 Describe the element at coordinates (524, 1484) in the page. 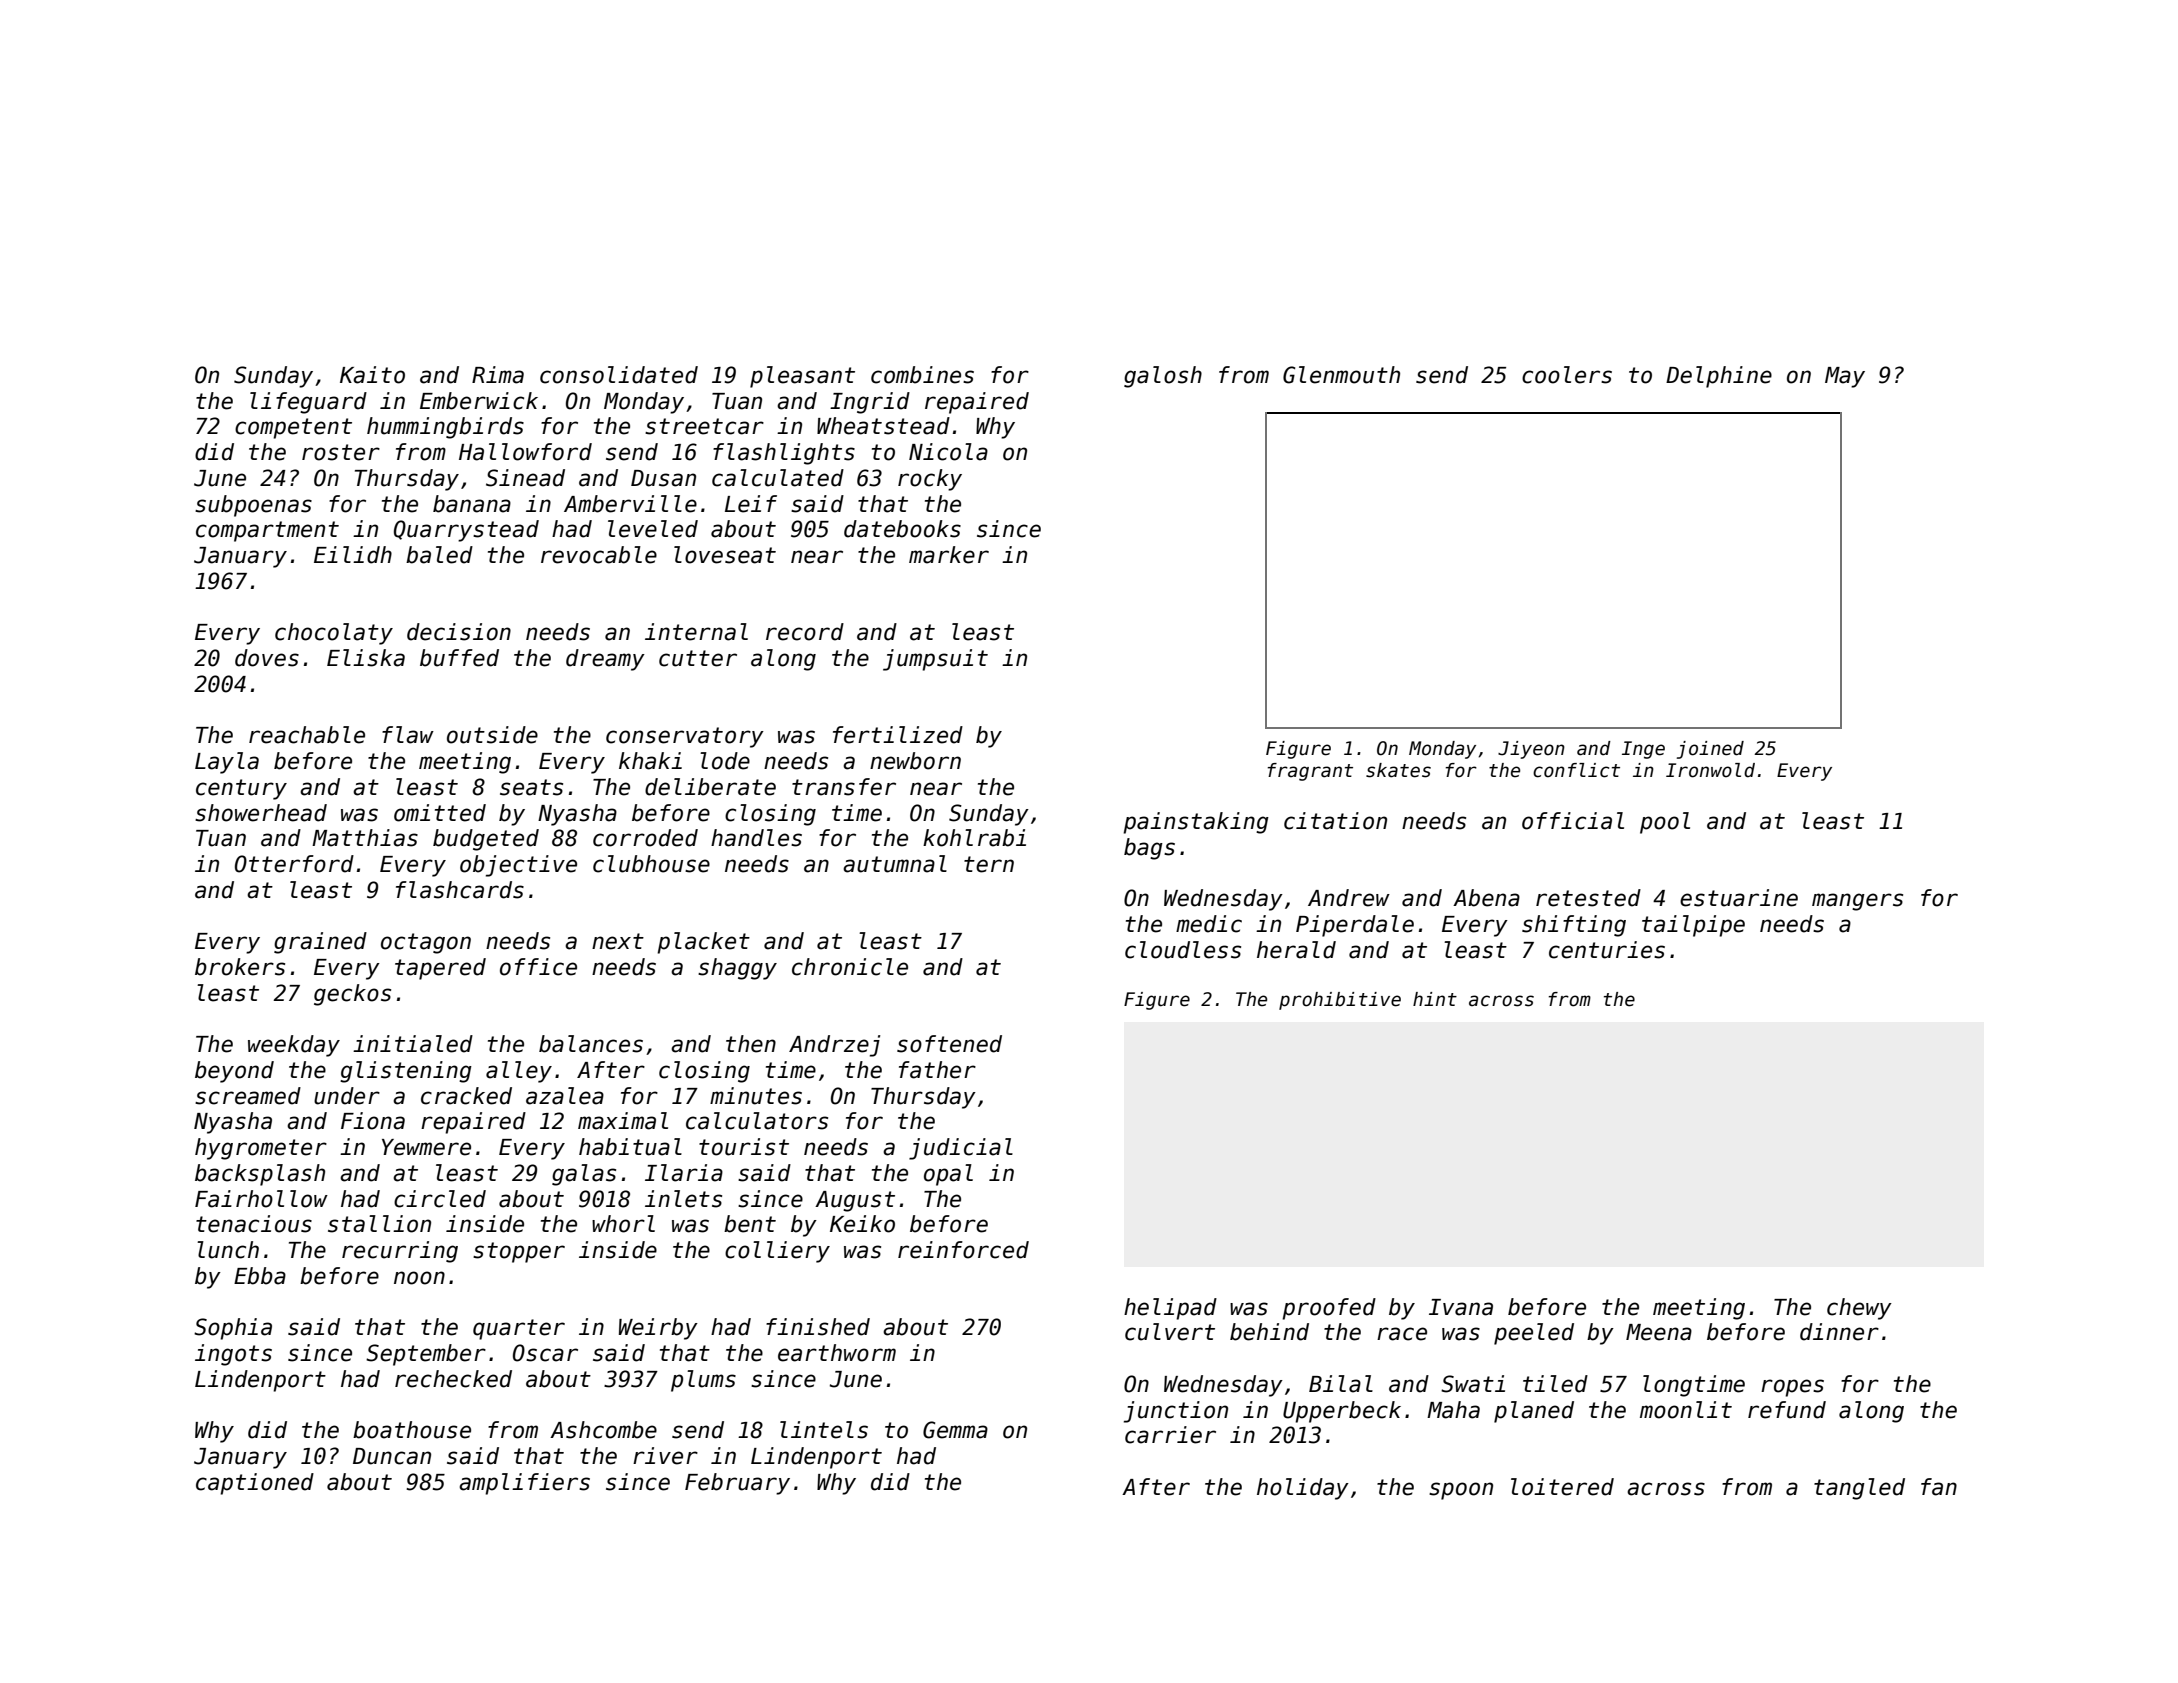

I see `amplifiers` at that location.
